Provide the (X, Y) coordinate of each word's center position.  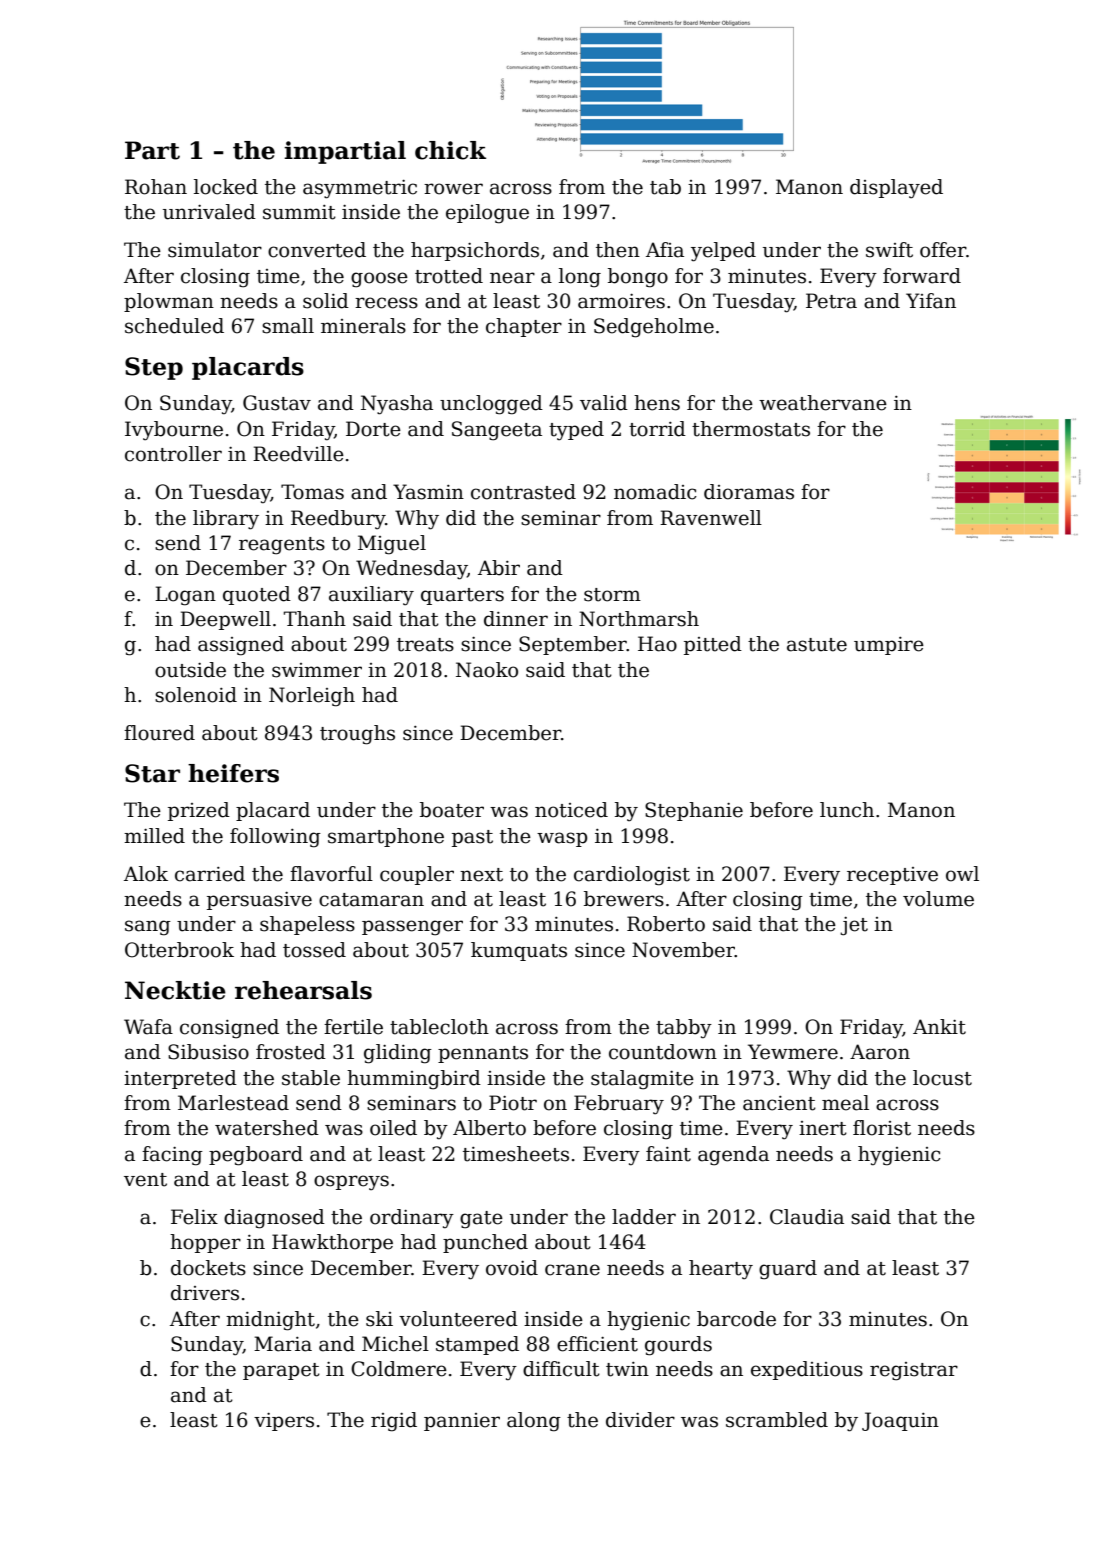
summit (299, 212)
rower (453, 189)
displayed (896, 189)
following (275, 838)
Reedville (298, 454)
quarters (462, 596)
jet (854, 926)
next (481, 875)
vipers (284, 1422)
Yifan (931, 301)
